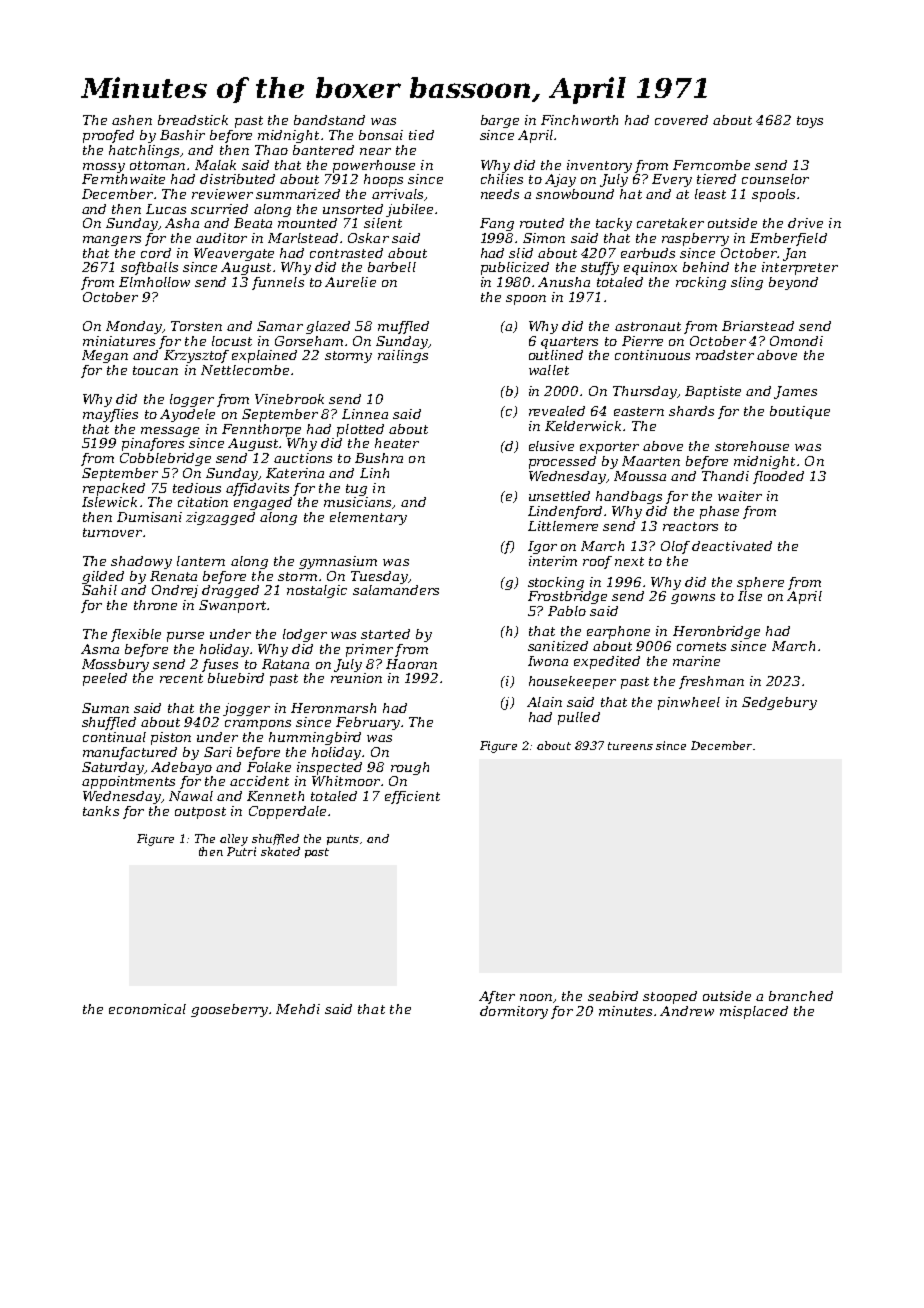  Describe the element at coordinates (396, 590) in the screenshot. I see `salamanders` at that location.
